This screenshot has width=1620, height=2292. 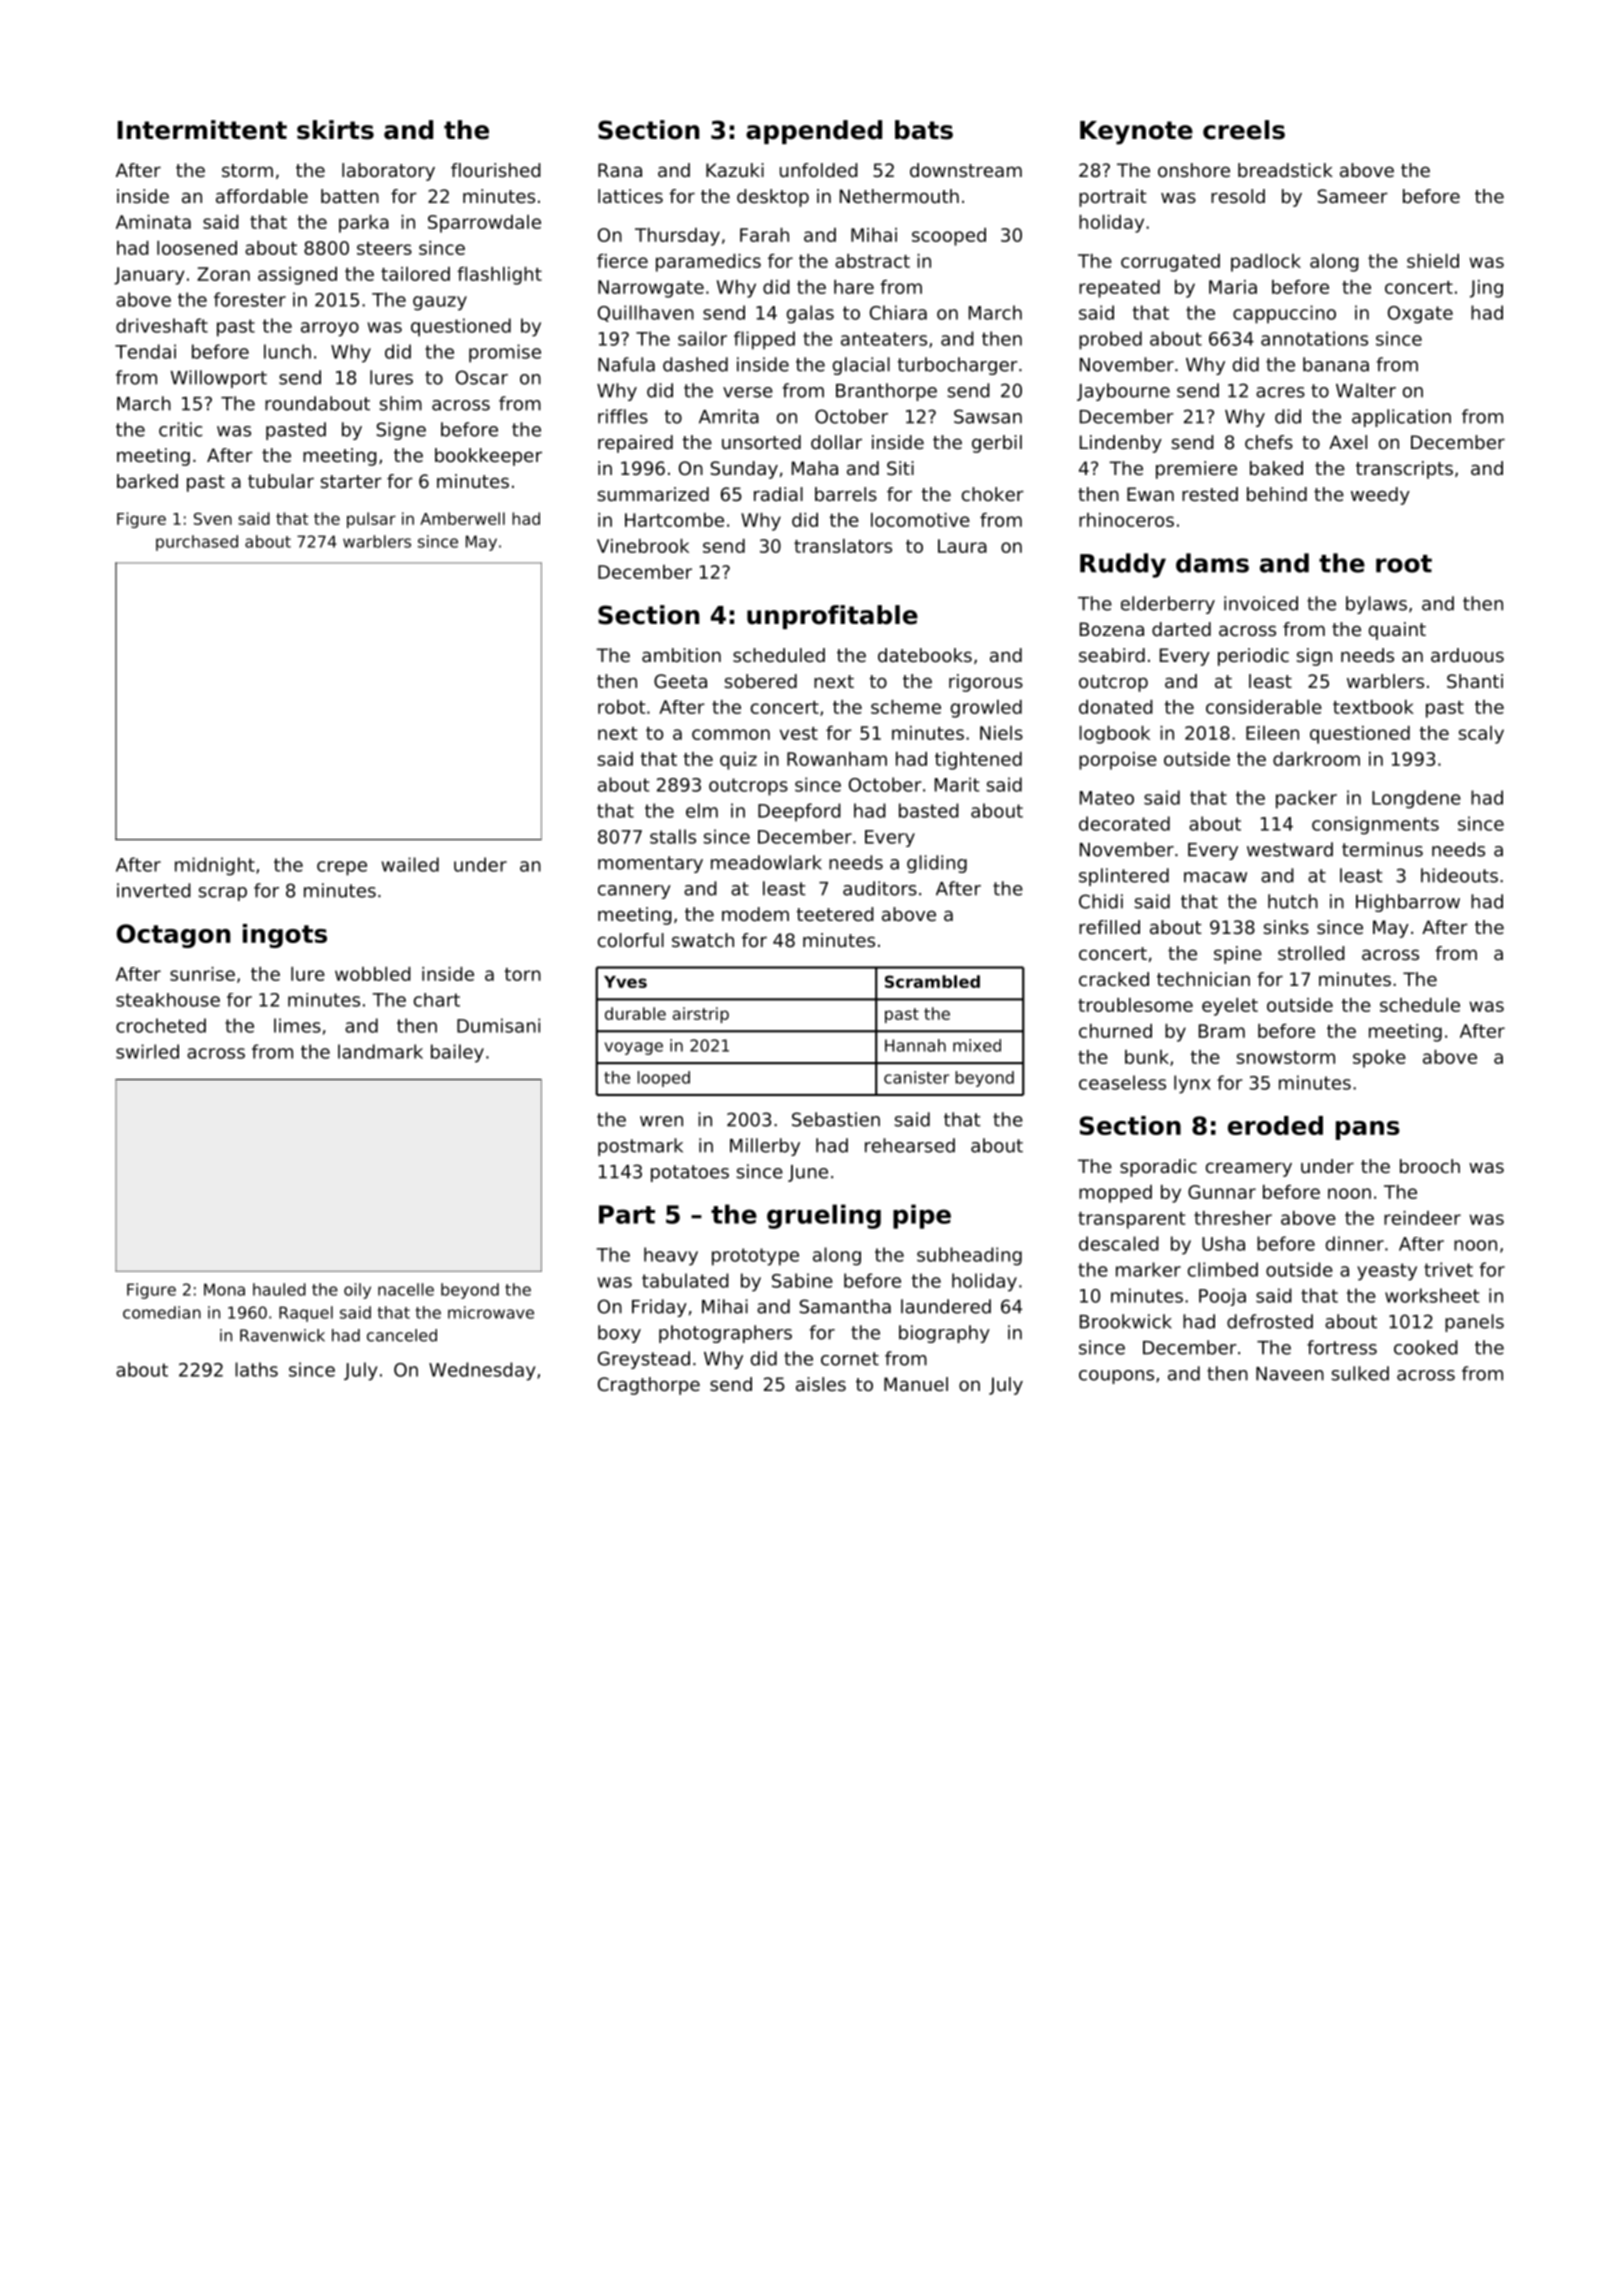 I want to click on coupons, so click(x=1116, y=1377).
